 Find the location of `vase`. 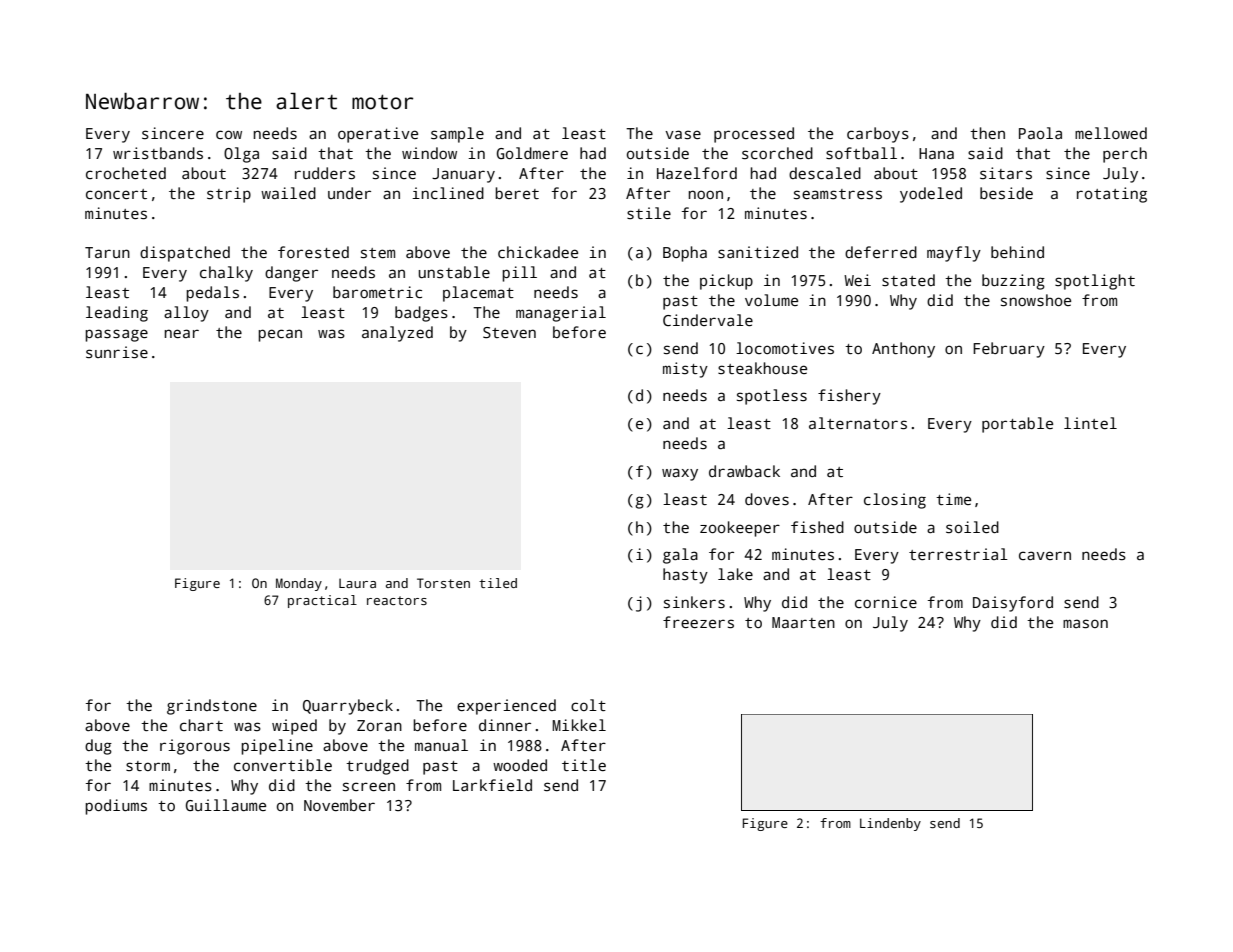

vase is located at coordinates (683, 134).
